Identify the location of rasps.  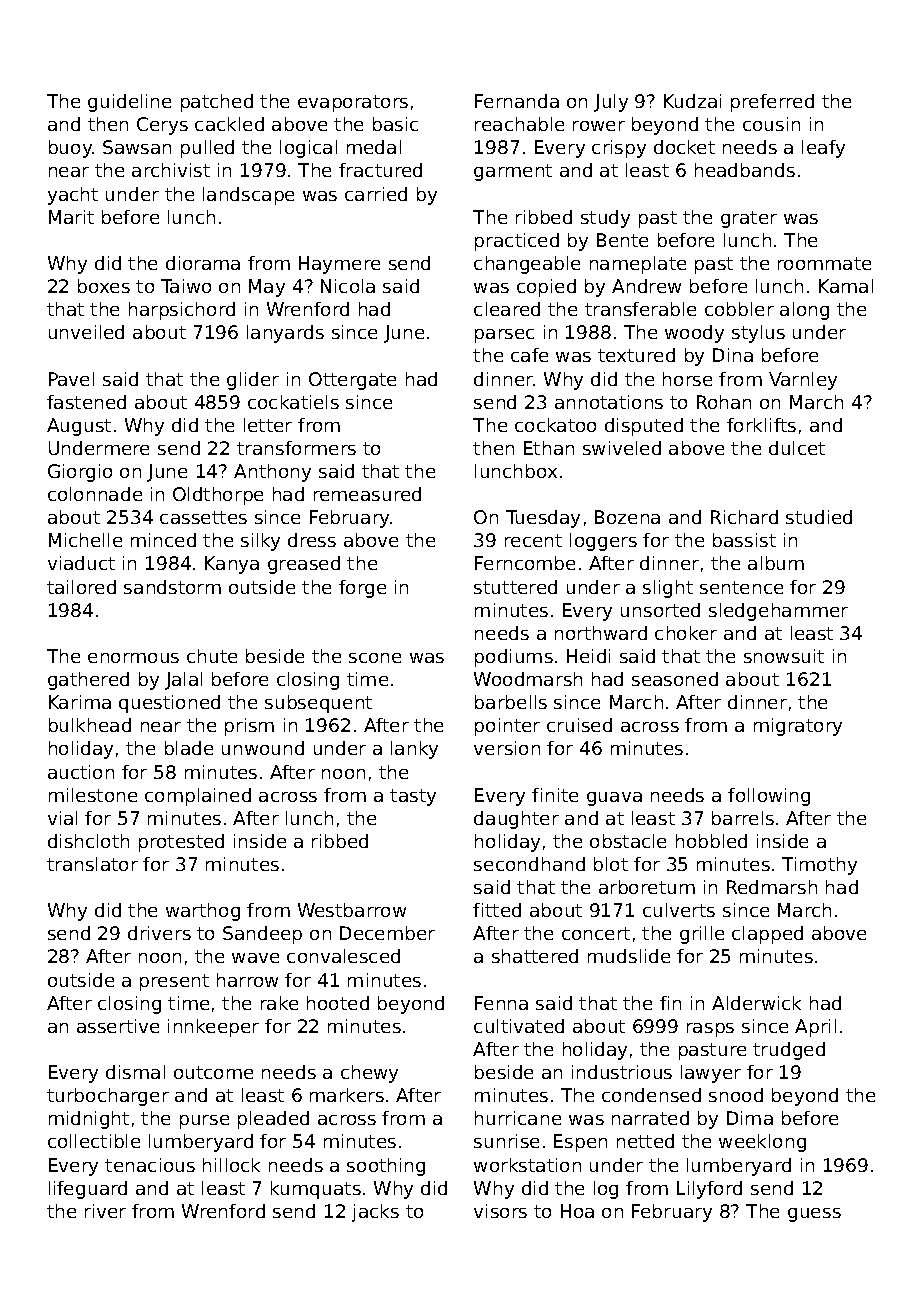
(710, 1030).
